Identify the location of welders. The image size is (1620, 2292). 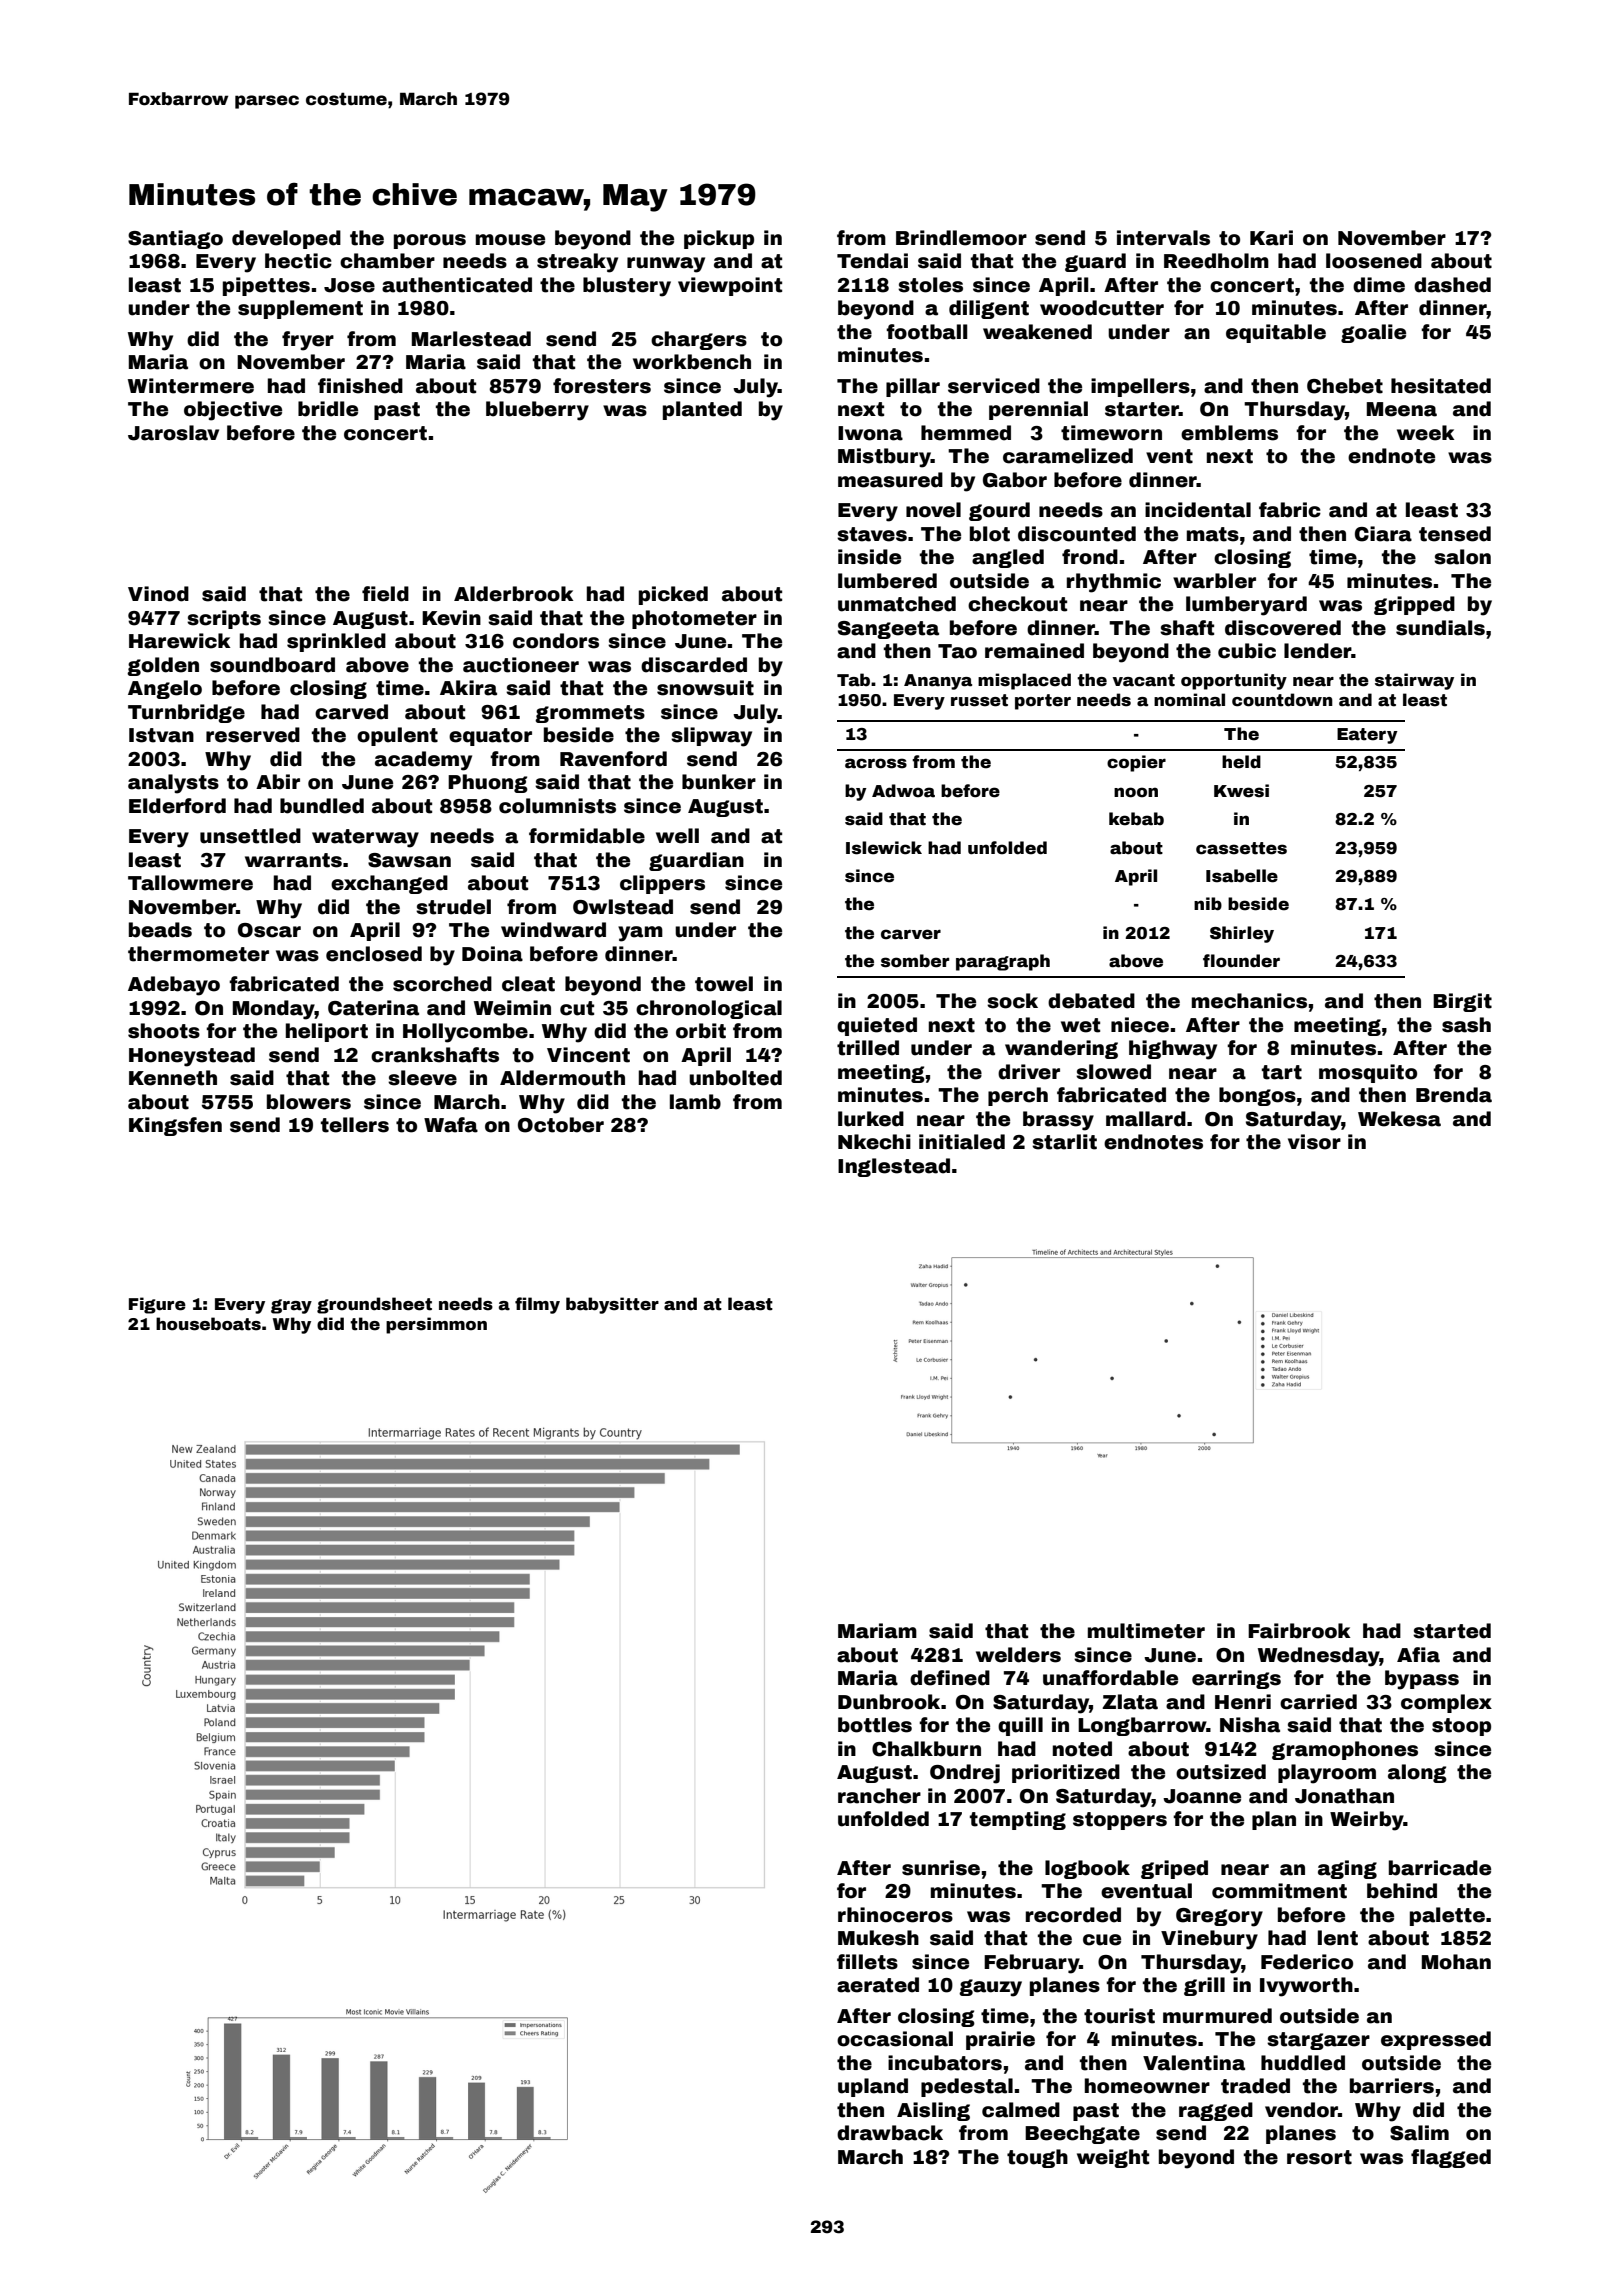
(1018, 1655).
